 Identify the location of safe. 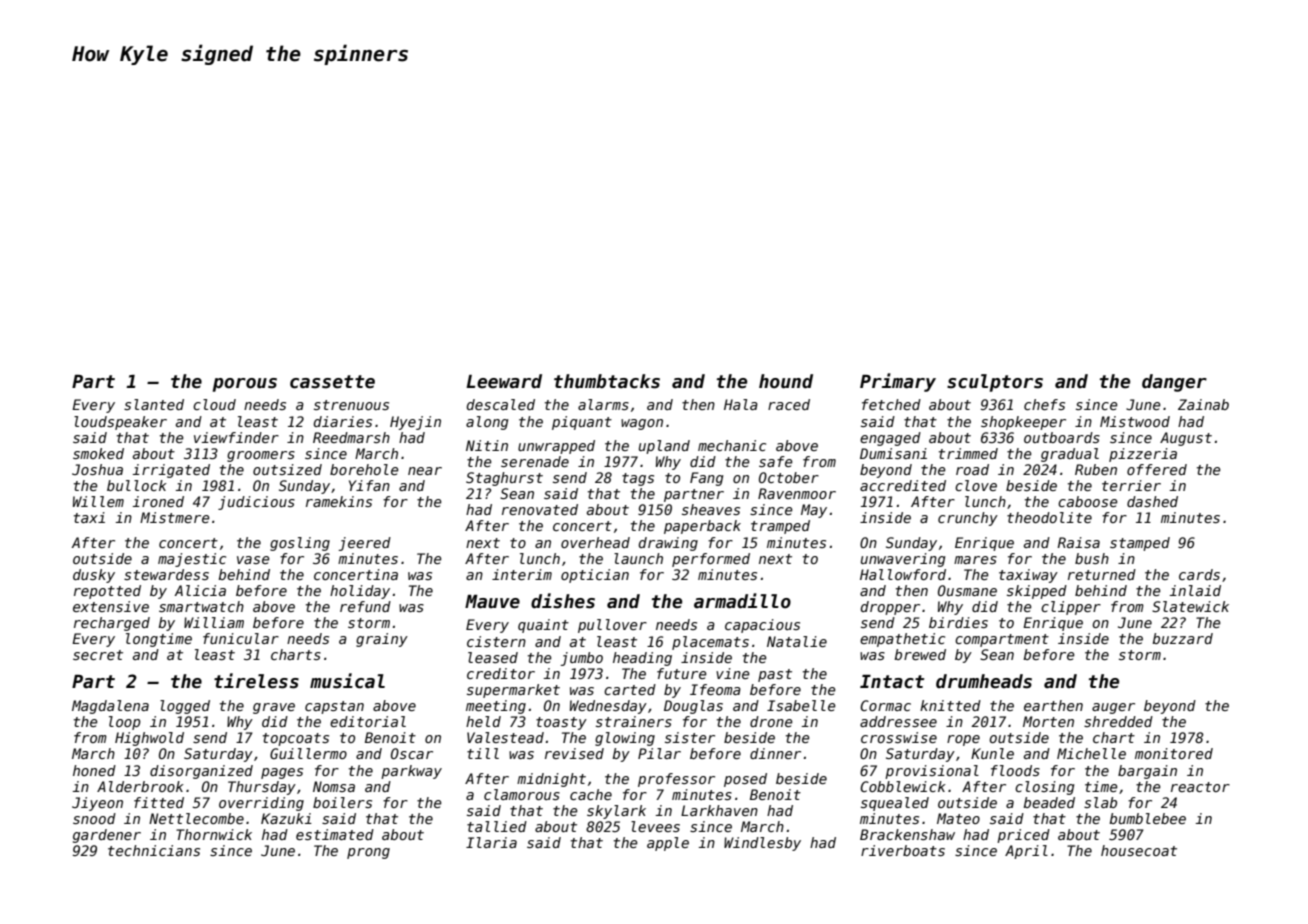
(776, 461).
